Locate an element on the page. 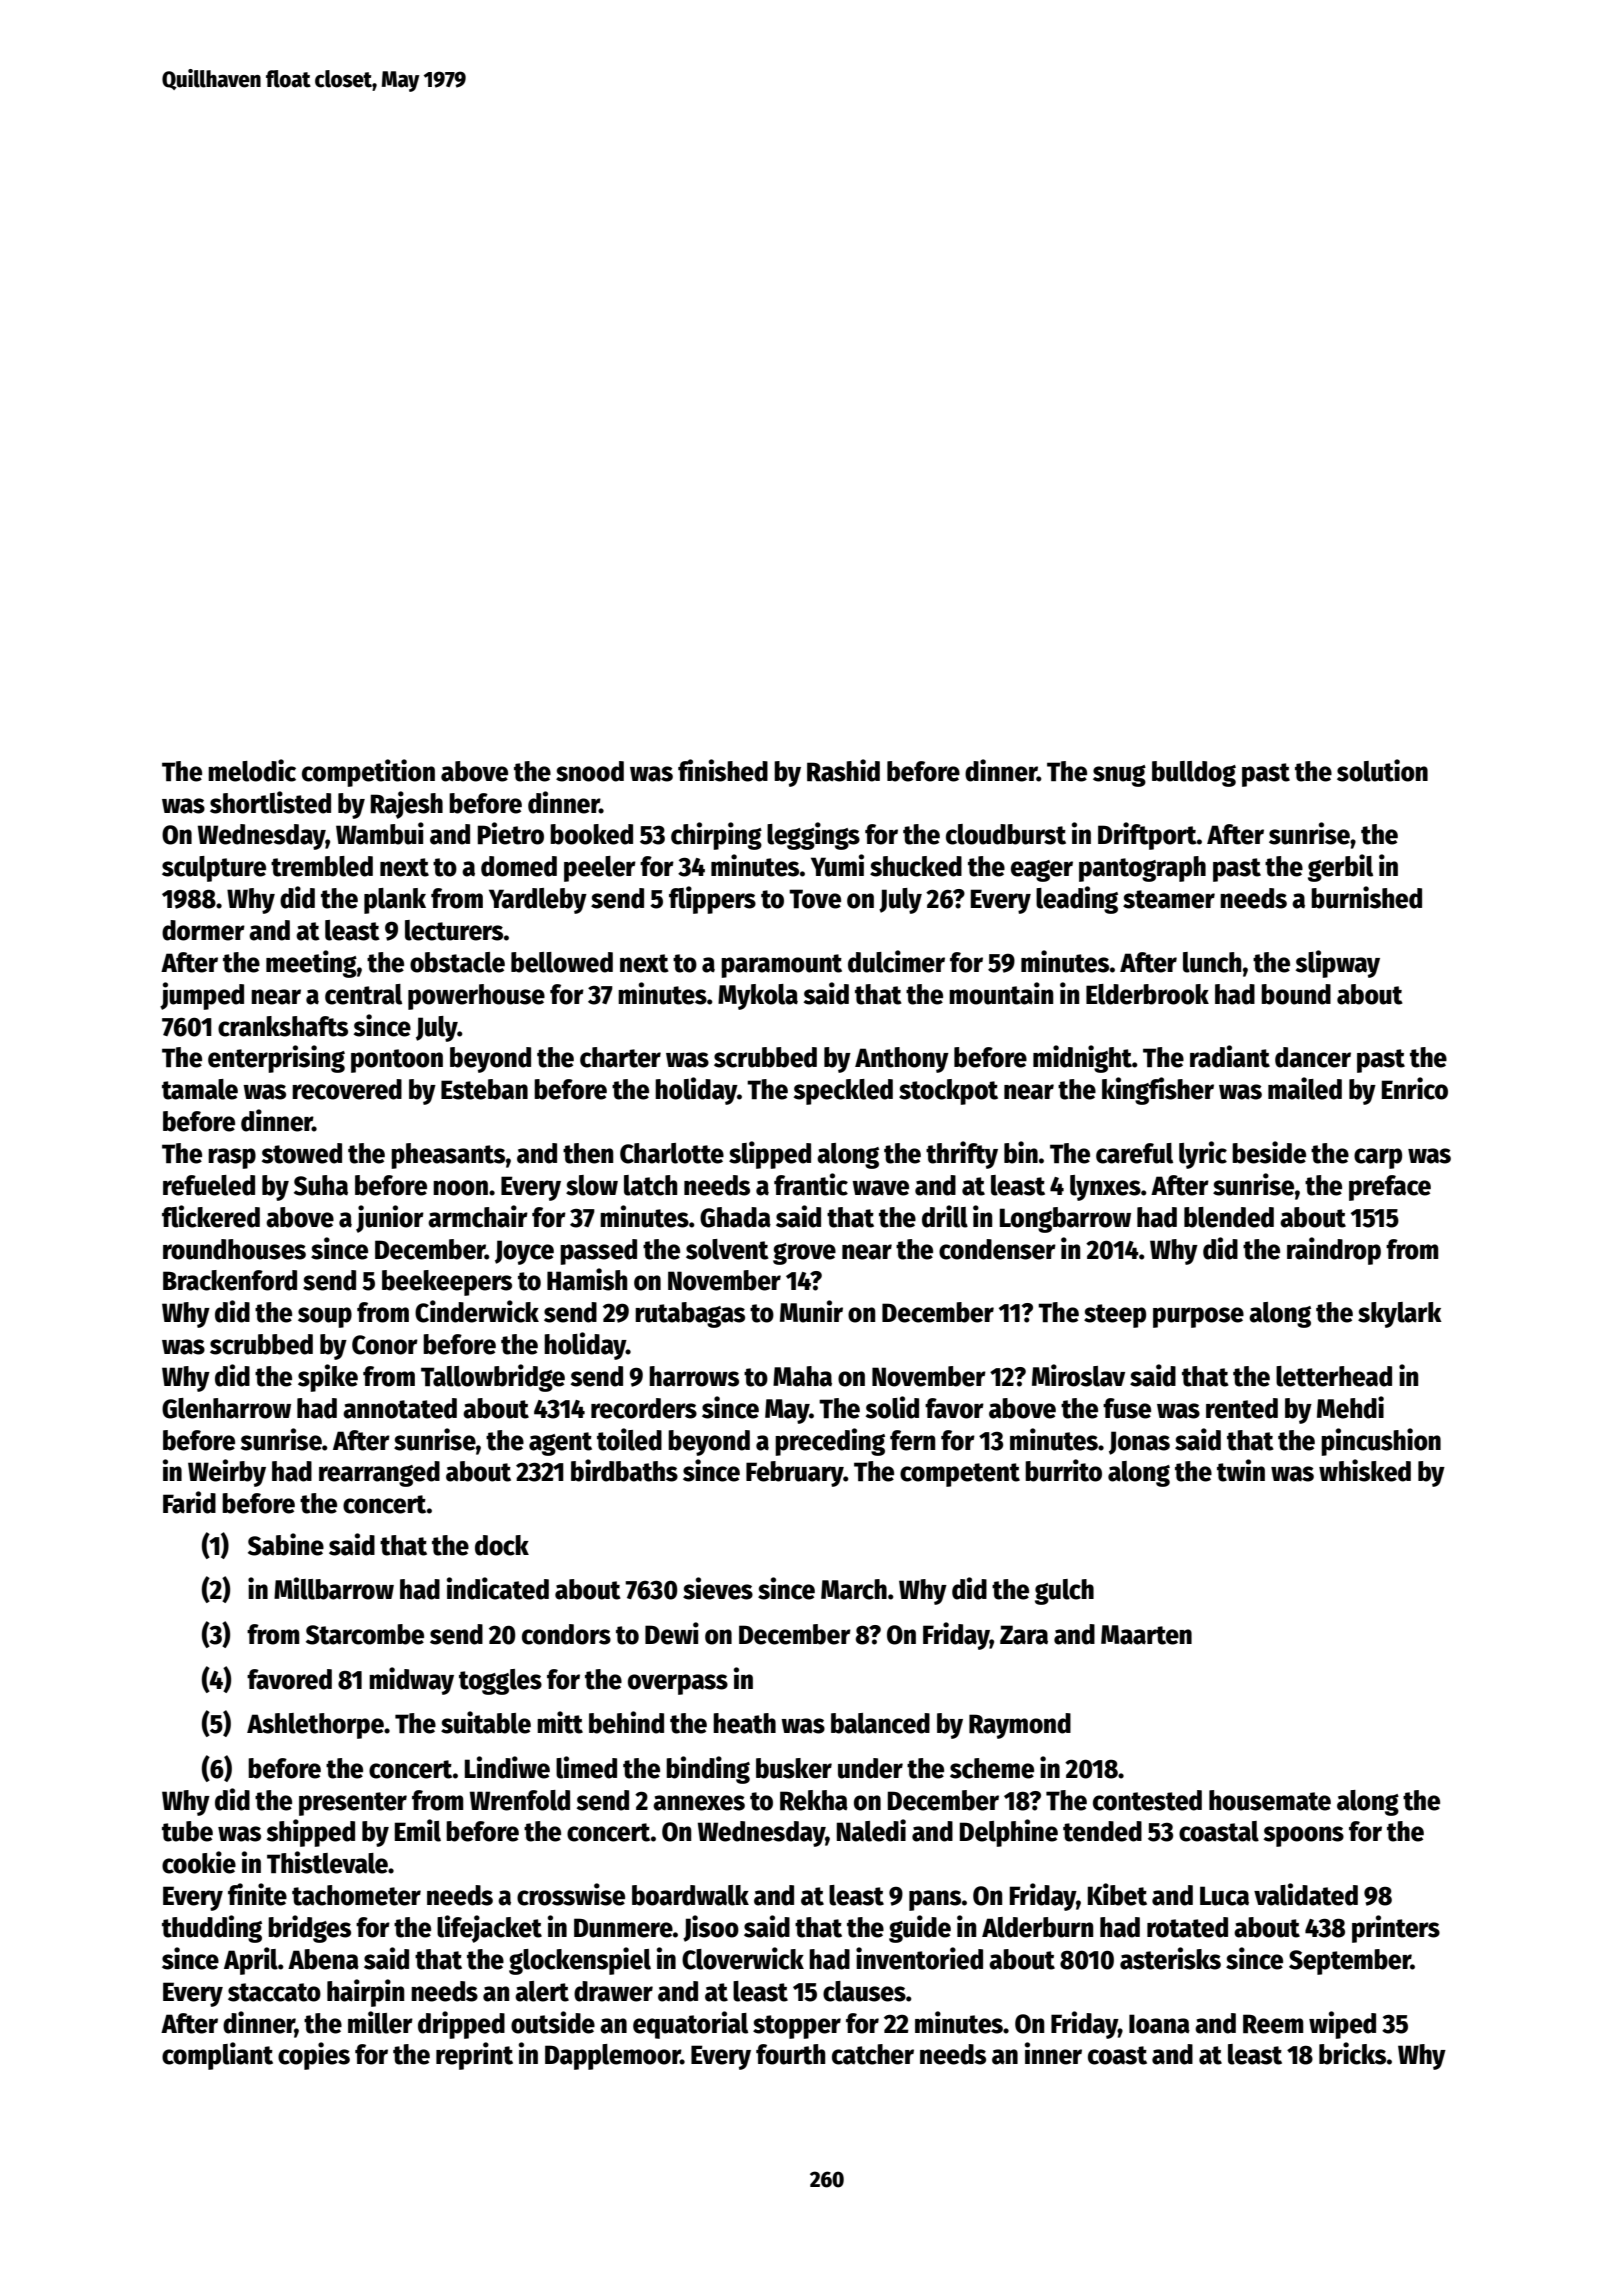  Driftport is located at coordinates (1147, 836).
